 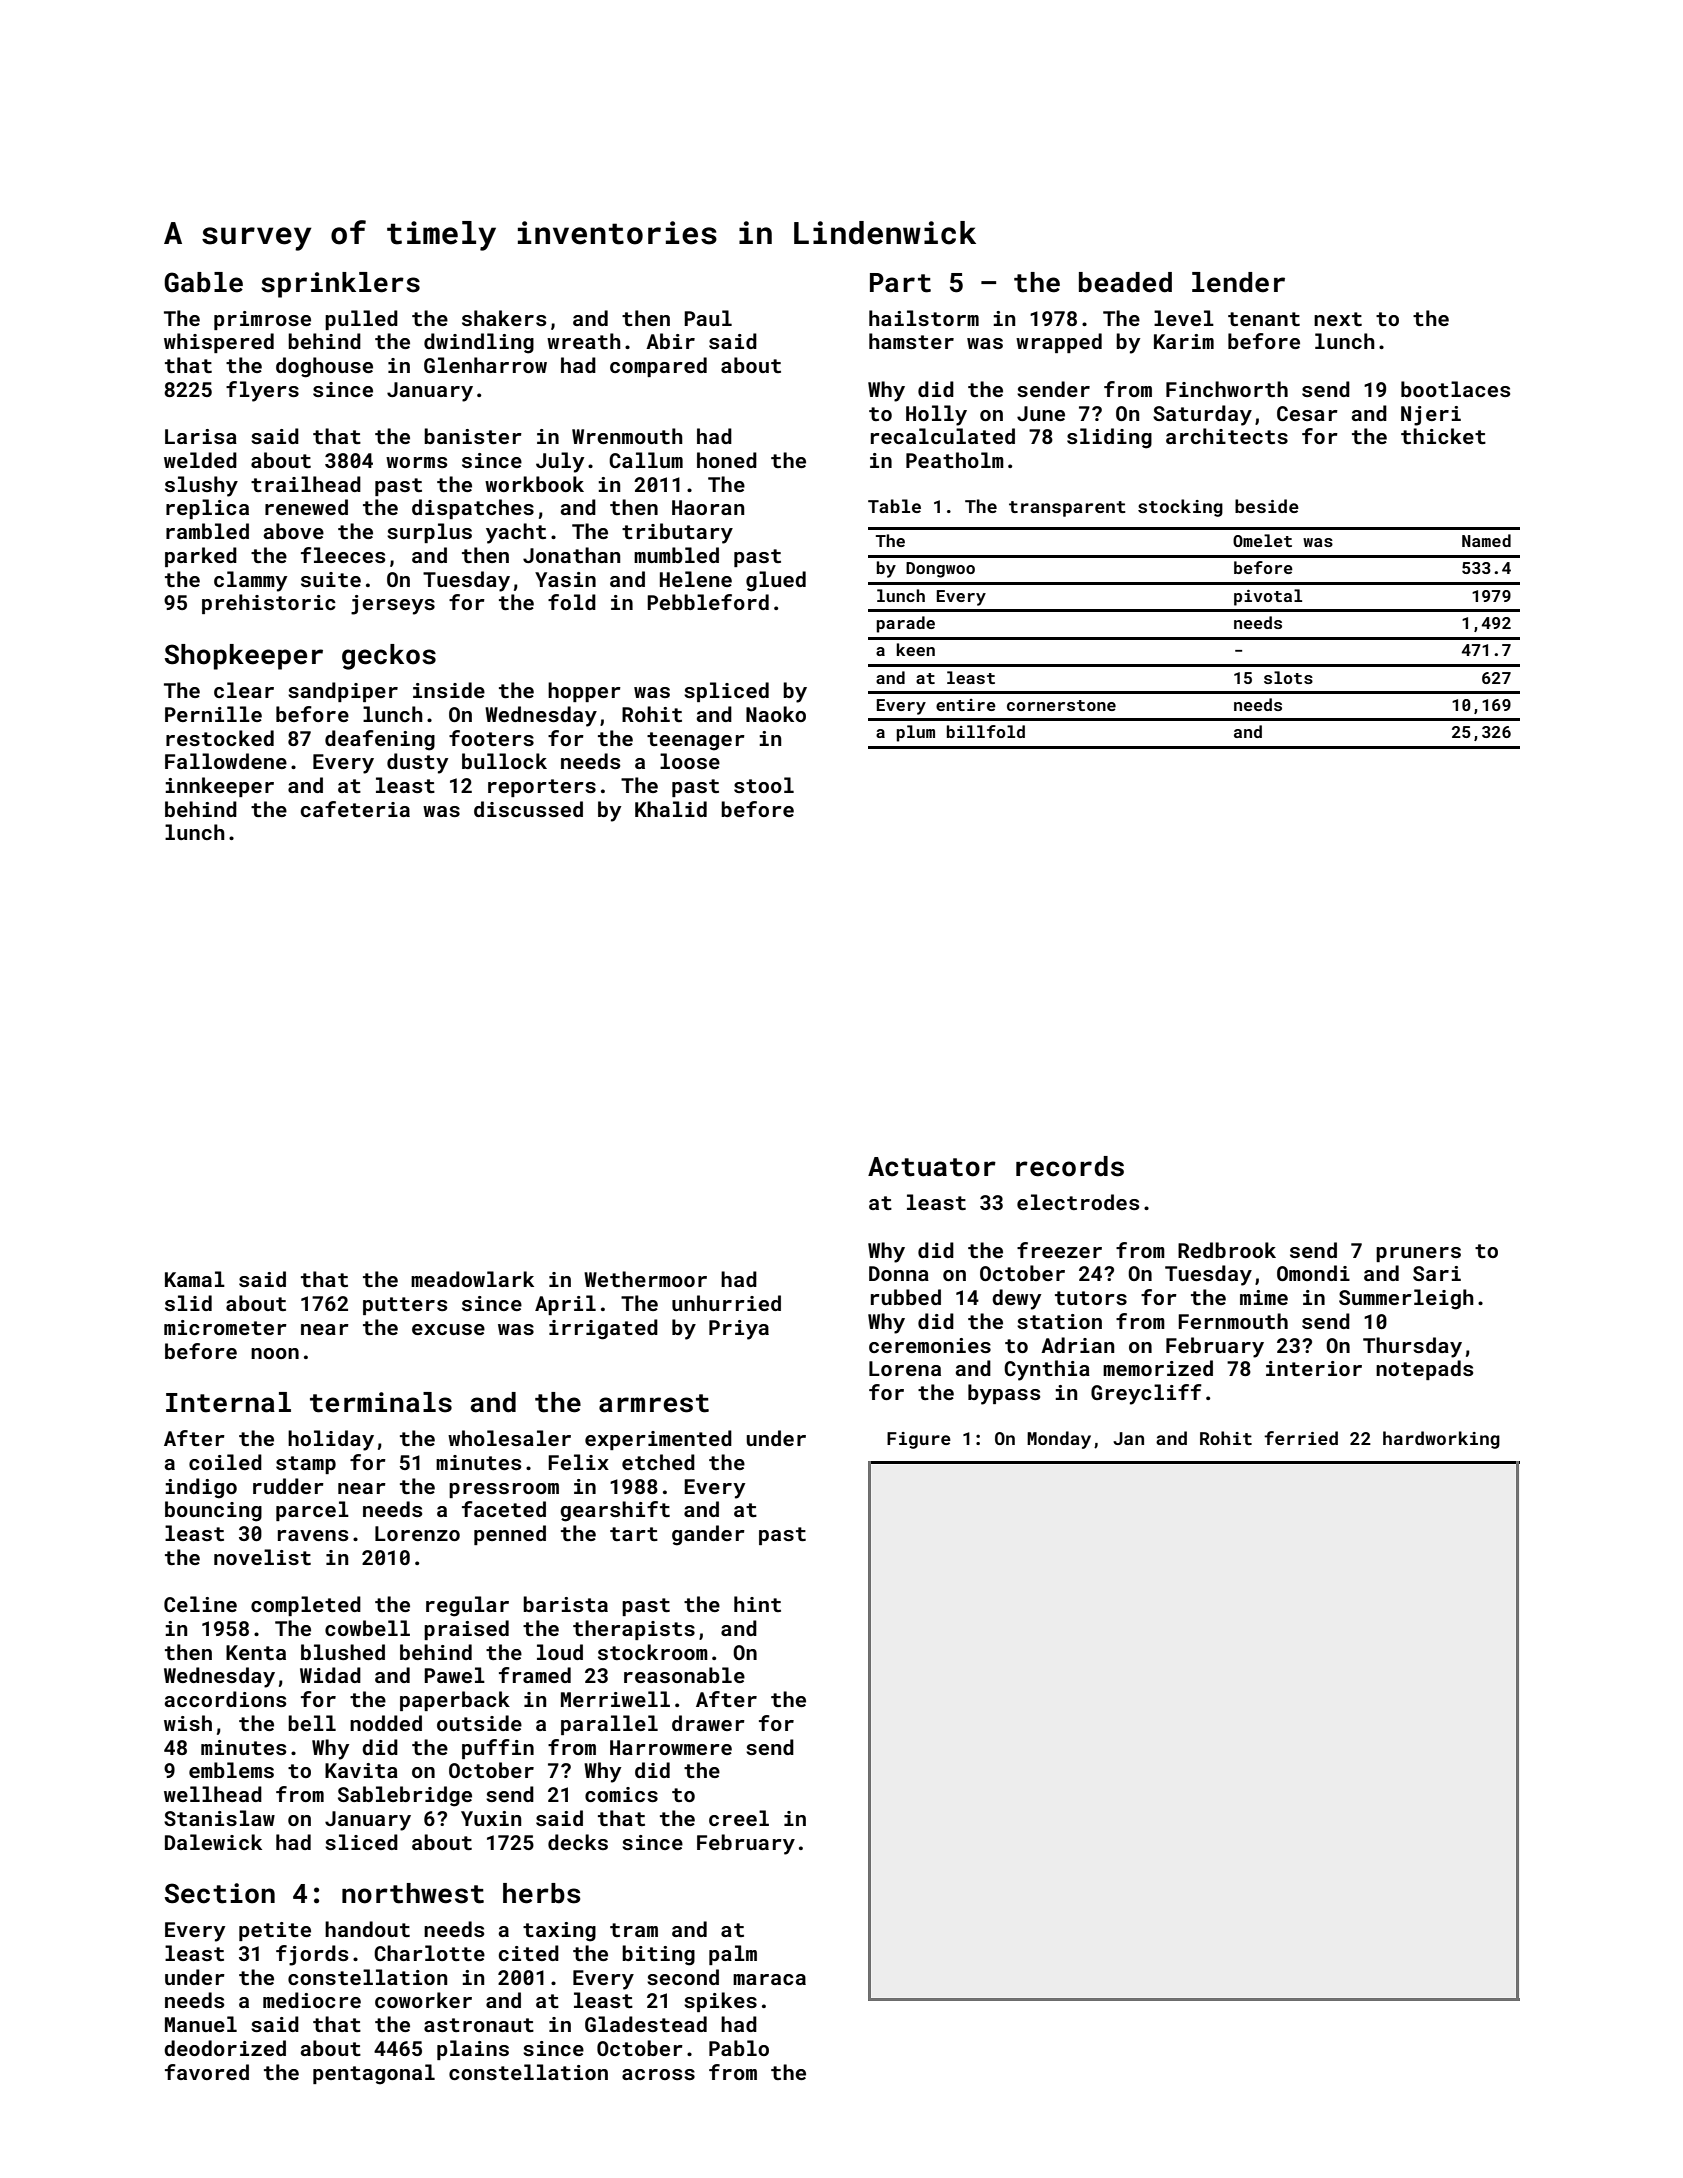 What do you see at coordinates (1059, 1440) in the image?
I see `Monday` at bounding box center [1059, 1440].
